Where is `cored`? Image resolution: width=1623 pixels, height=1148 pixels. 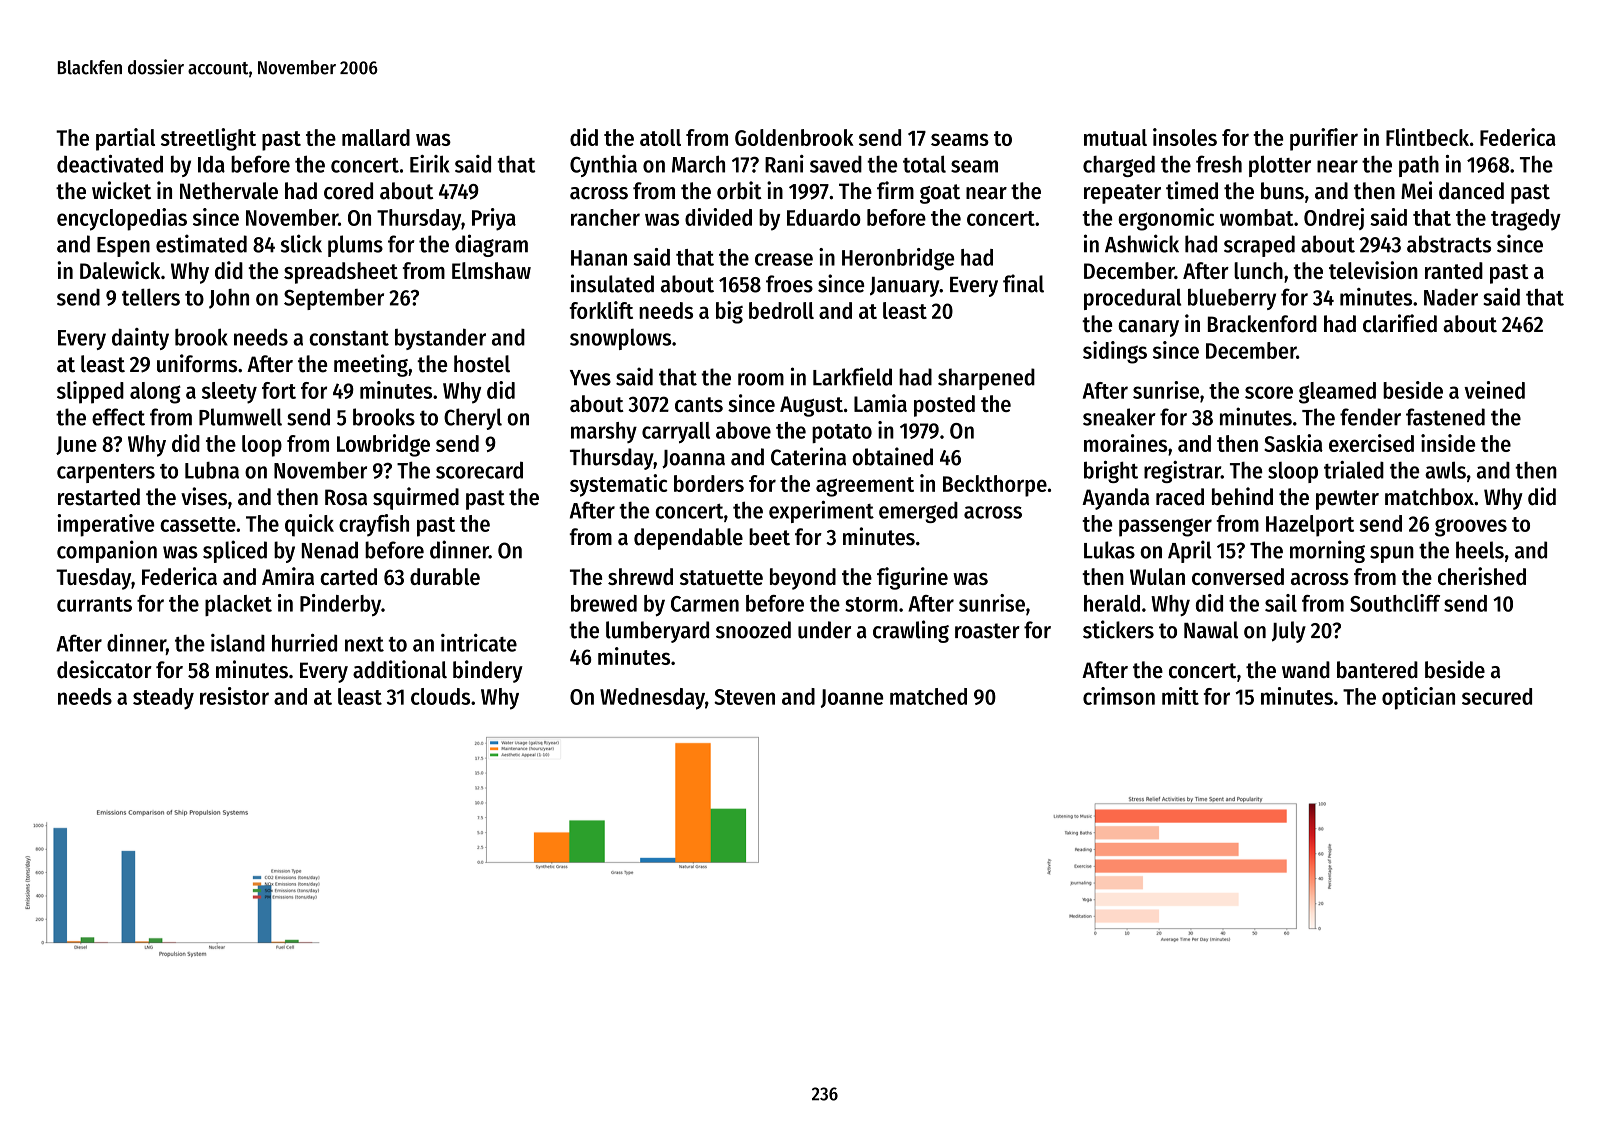
cored is located at coordinates (348, 191).
